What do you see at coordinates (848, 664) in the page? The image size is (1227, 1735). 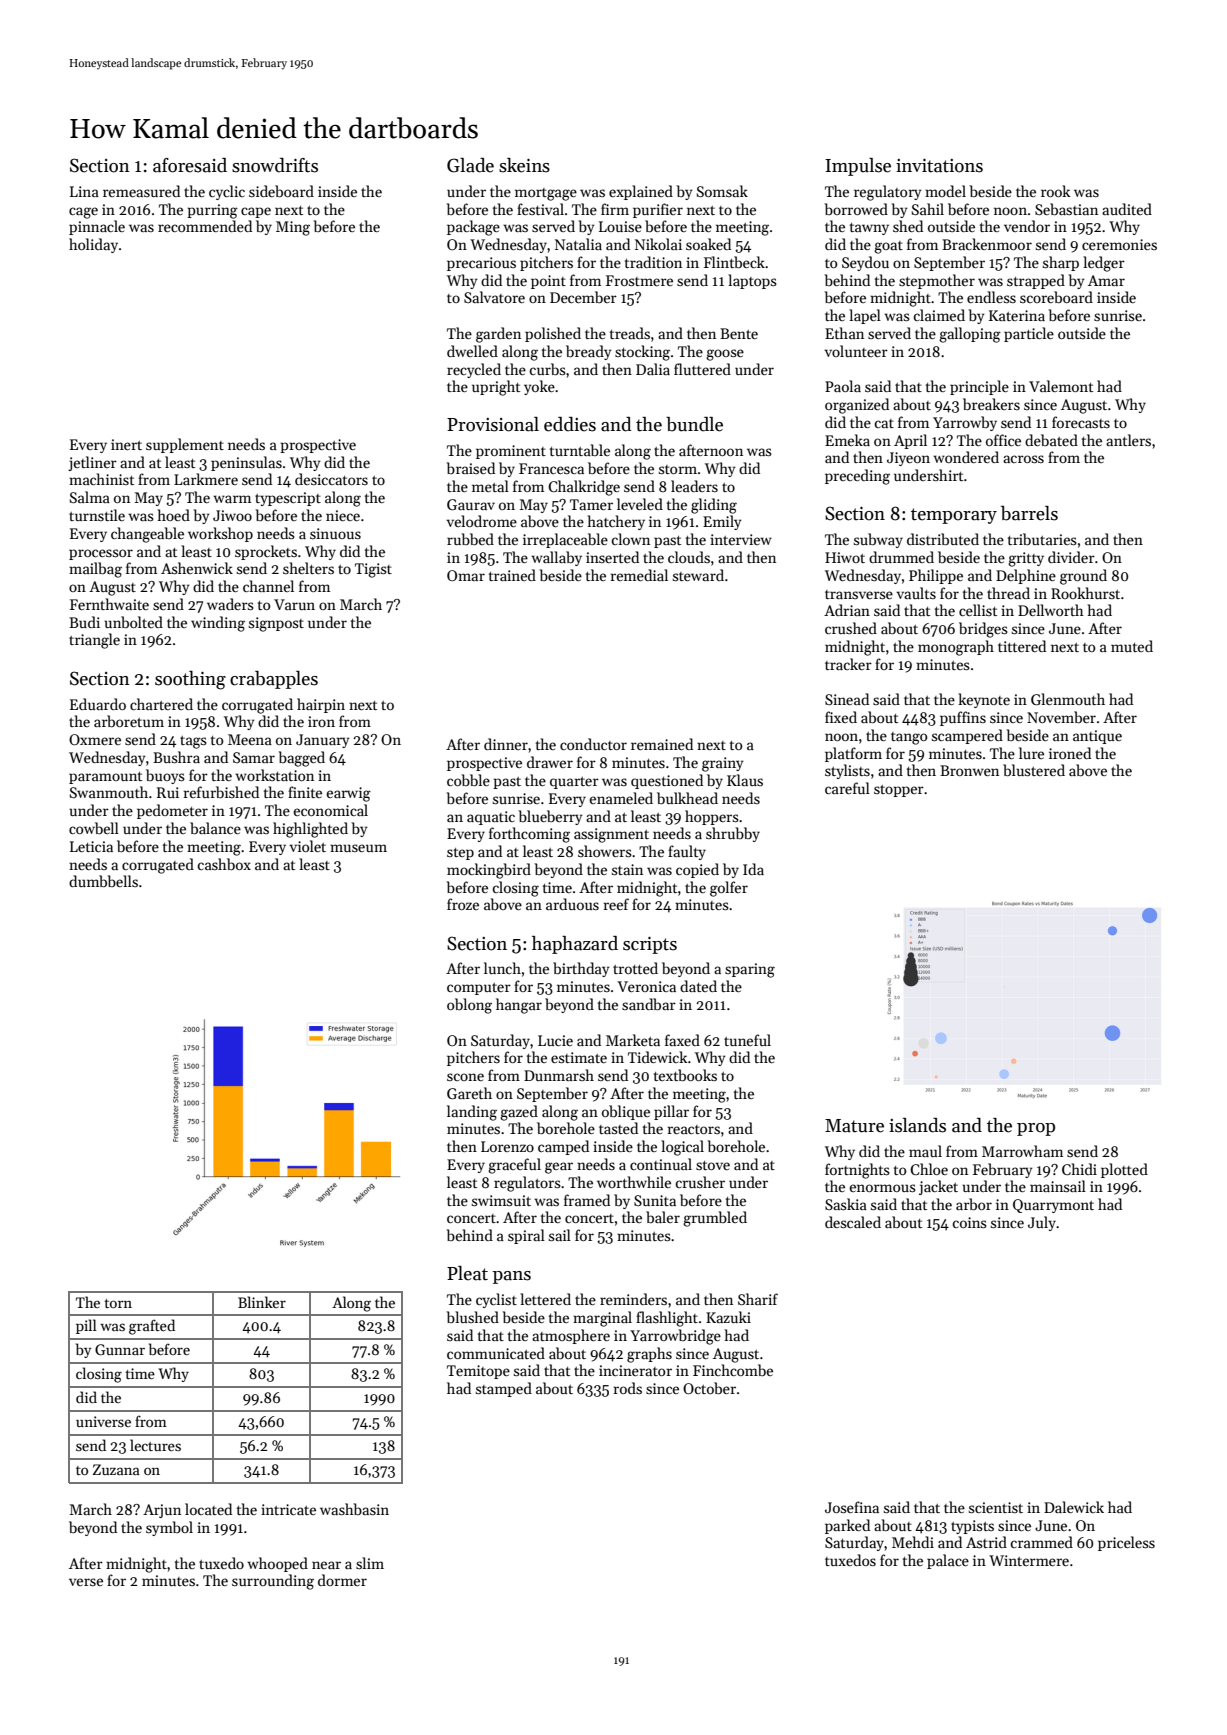 I see `tracker` at bounding box center [848, 664].
